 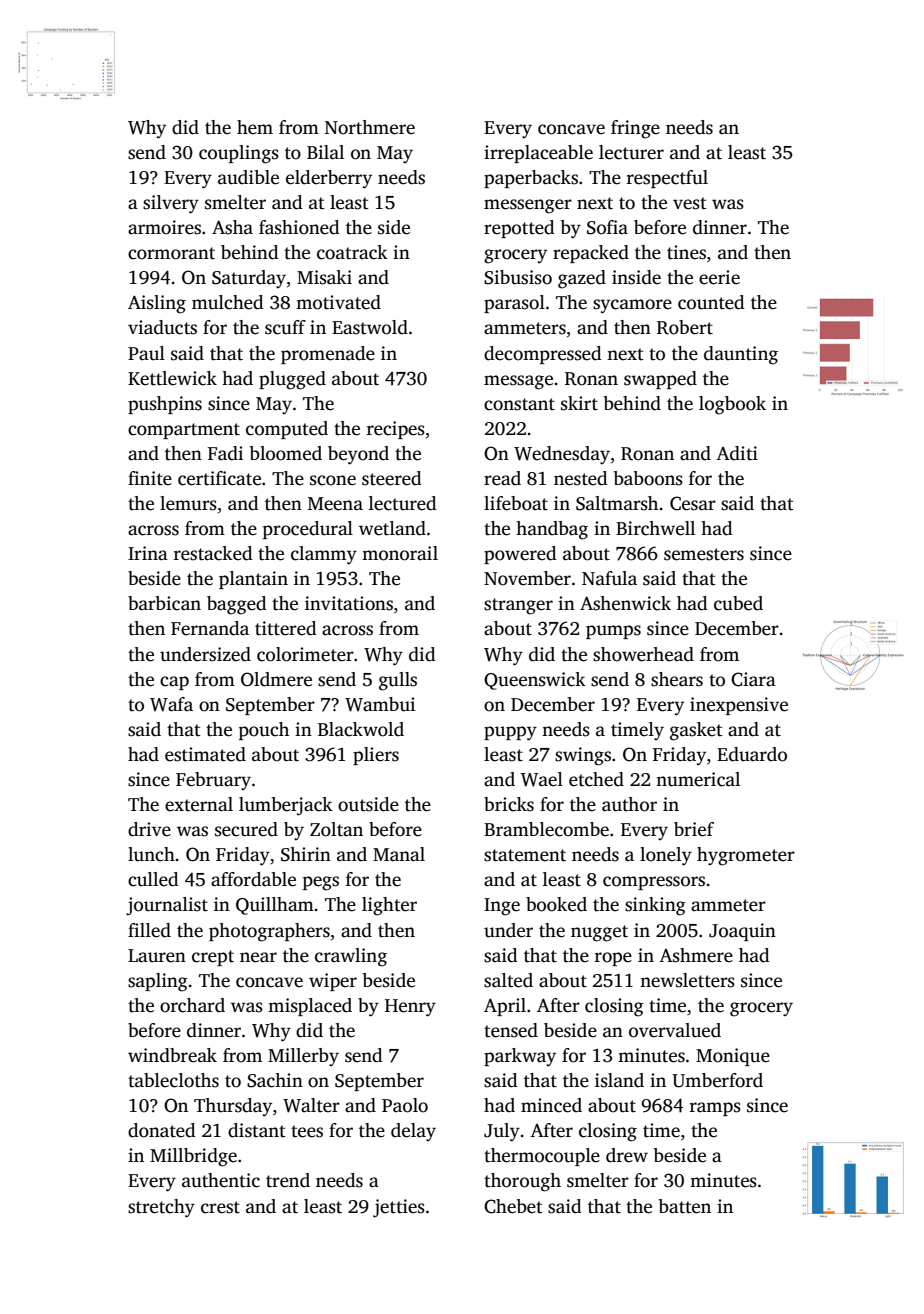 What do you see at coordinates (171, 204) in the screenshot?
I see `silvery` at bounding box center [171, 204].
